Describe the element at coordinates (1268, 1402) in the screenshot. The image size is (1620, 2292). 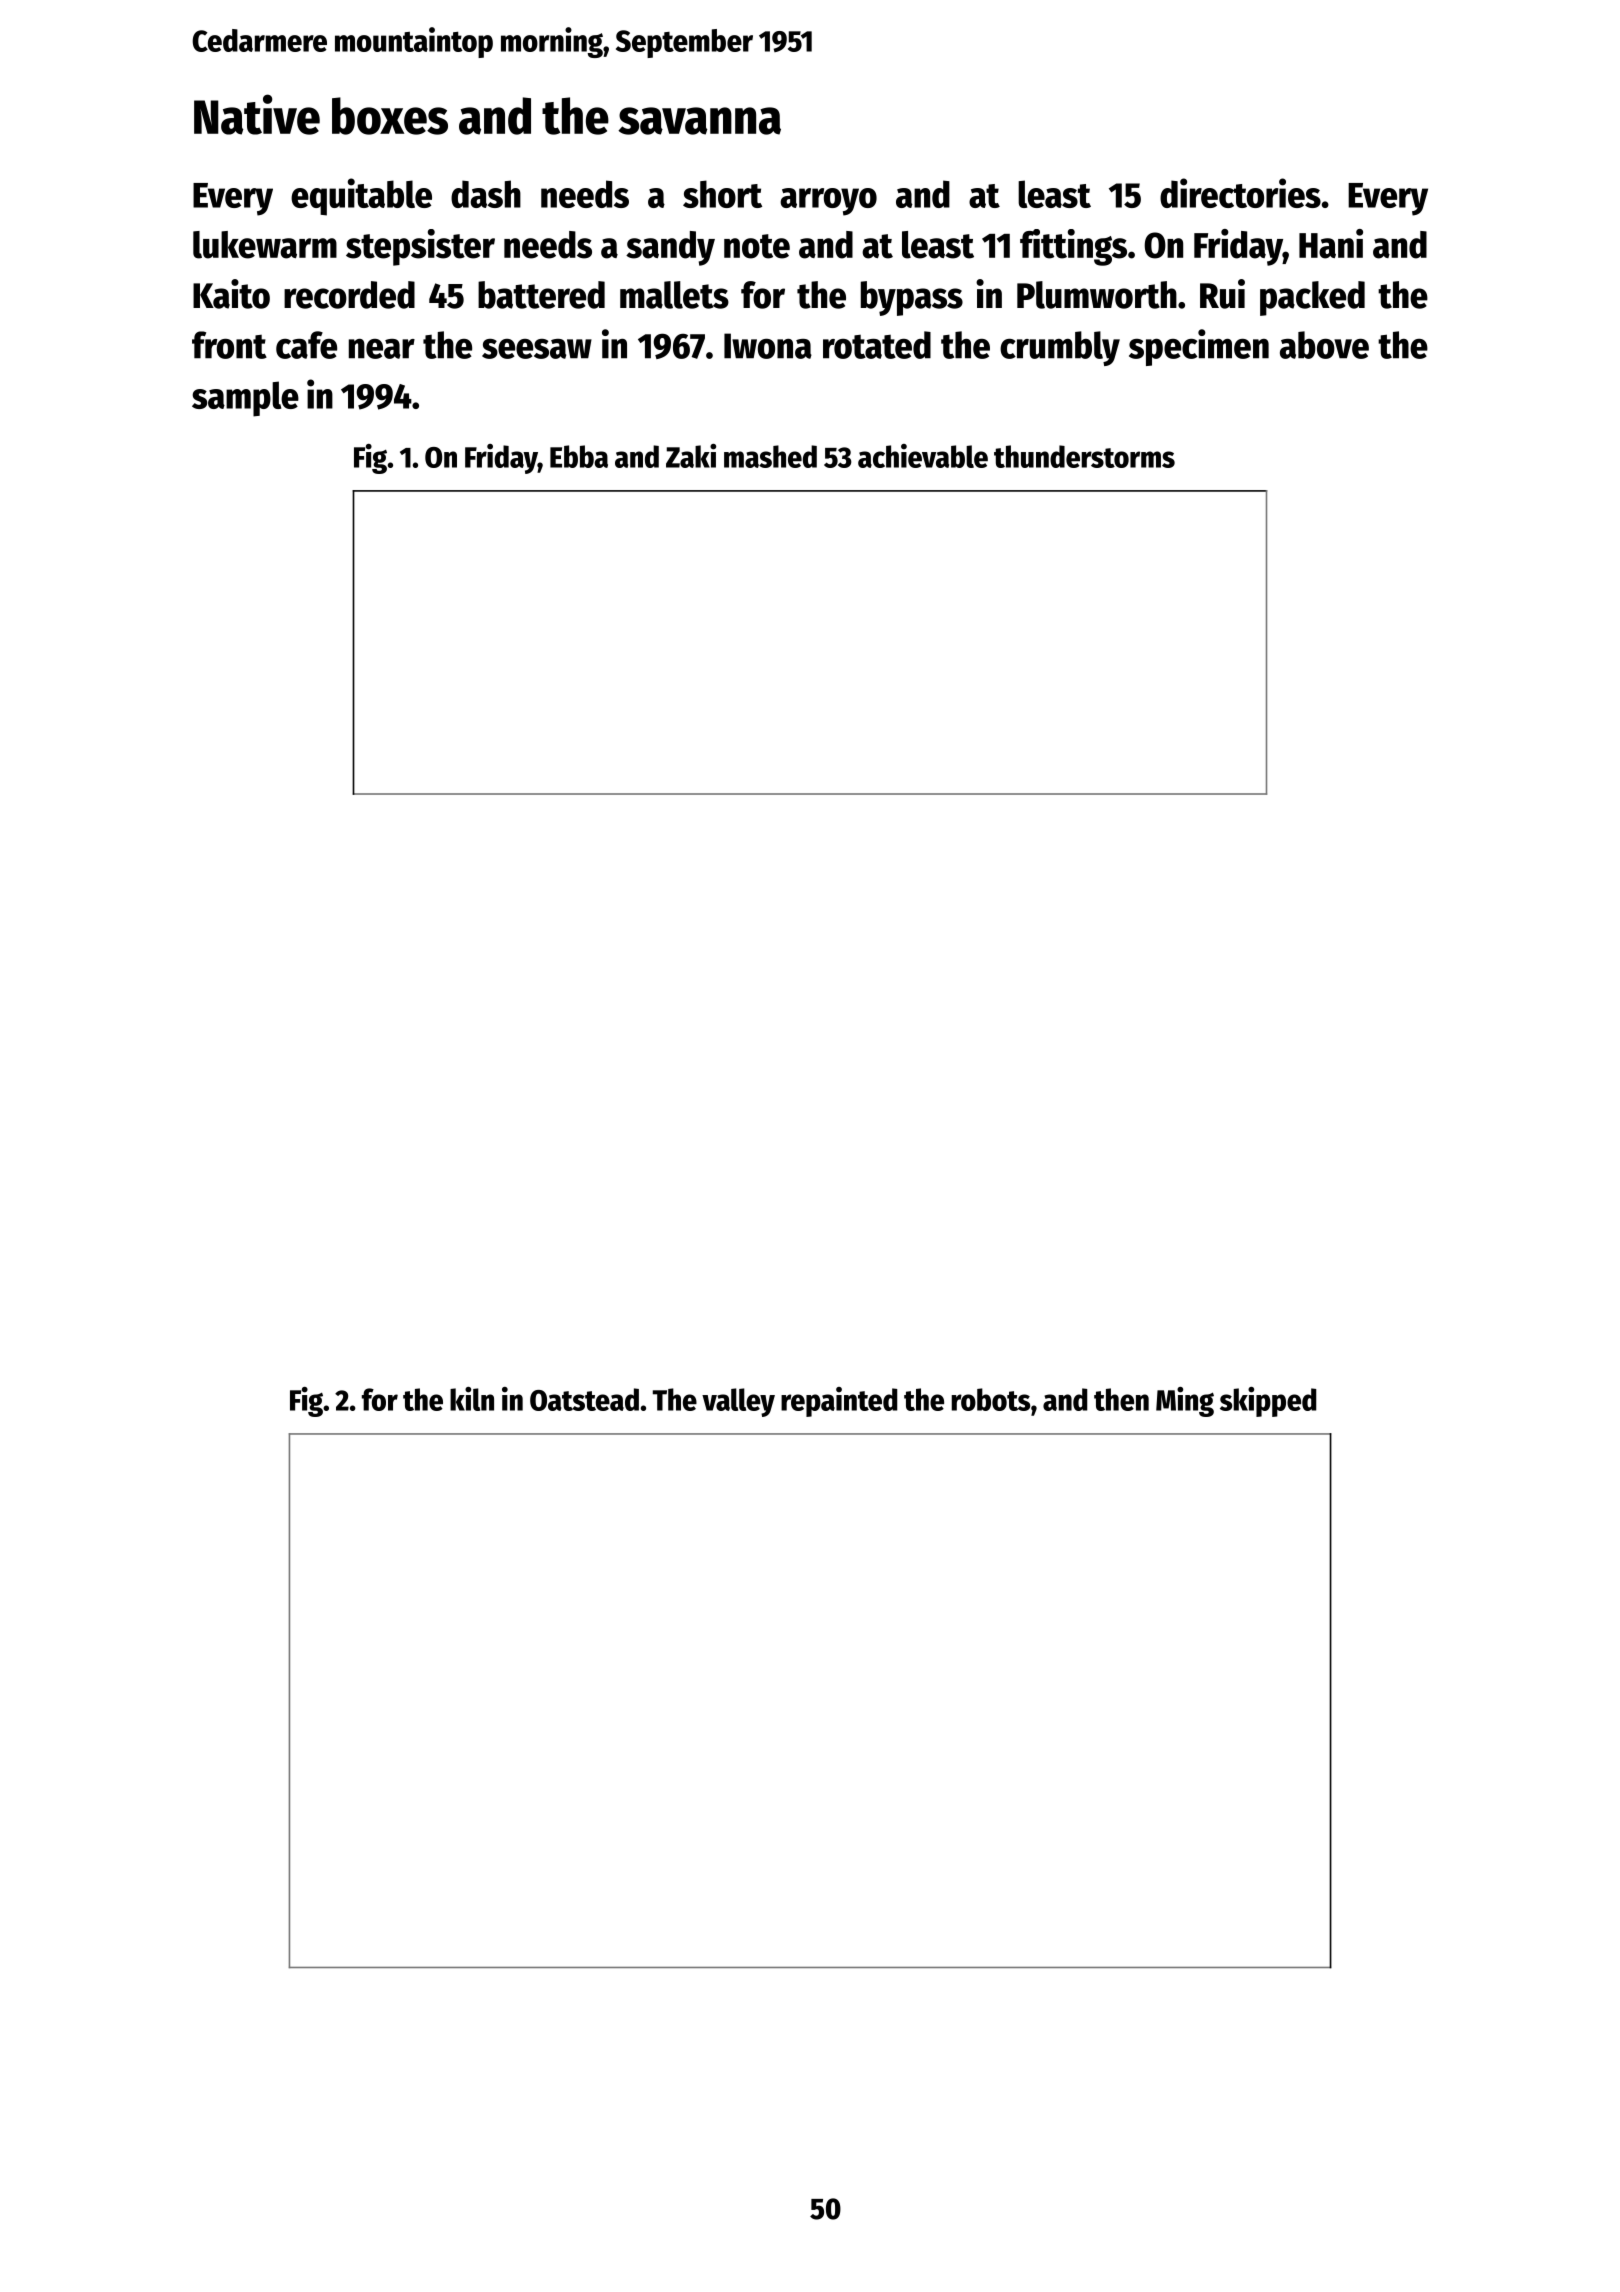
I see `skipped` at that location.
